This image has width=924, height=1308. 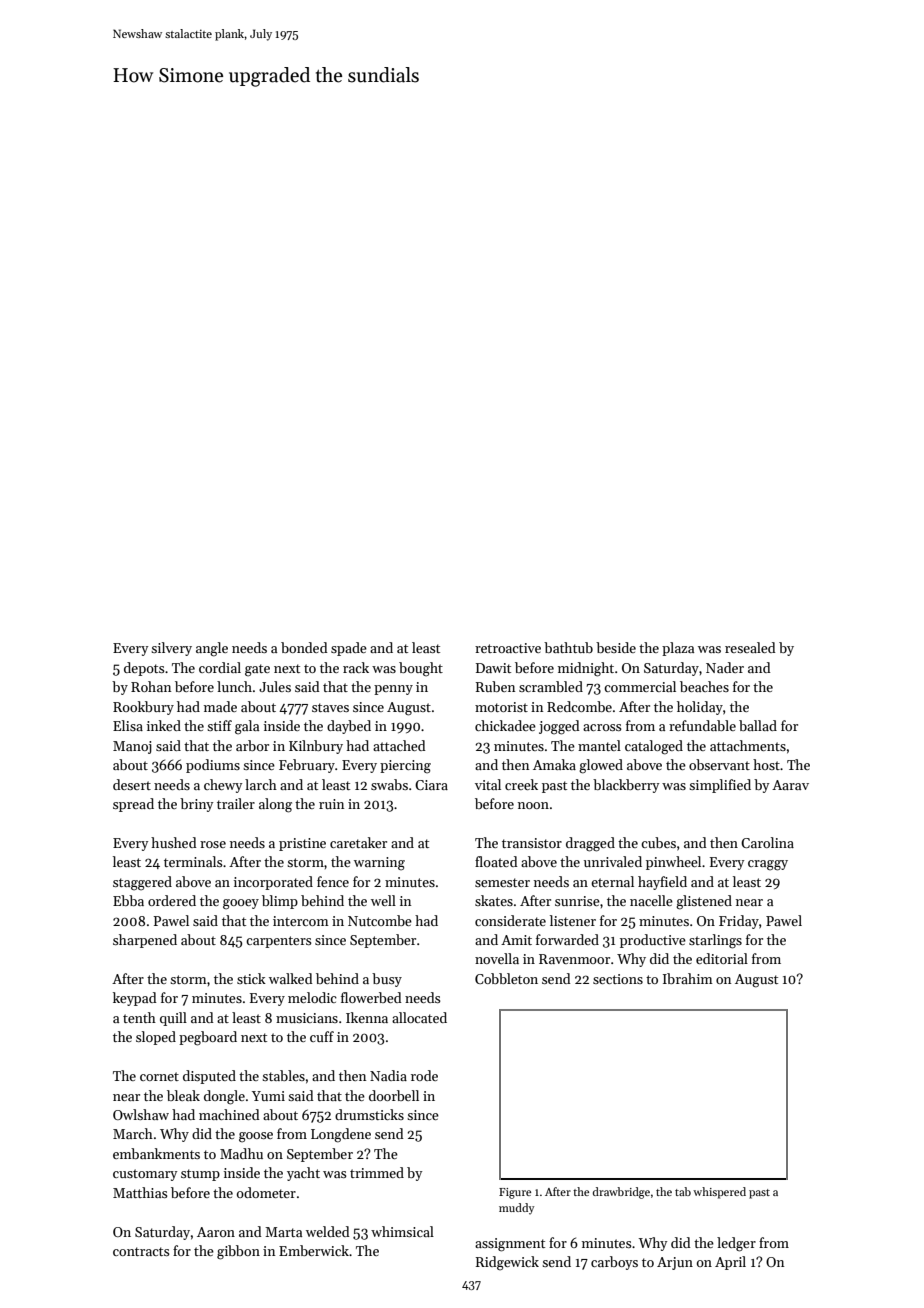 What do you see at coordinates (767, 842) in the image?
I see `Carolina` at bounding box center [767, 842].
